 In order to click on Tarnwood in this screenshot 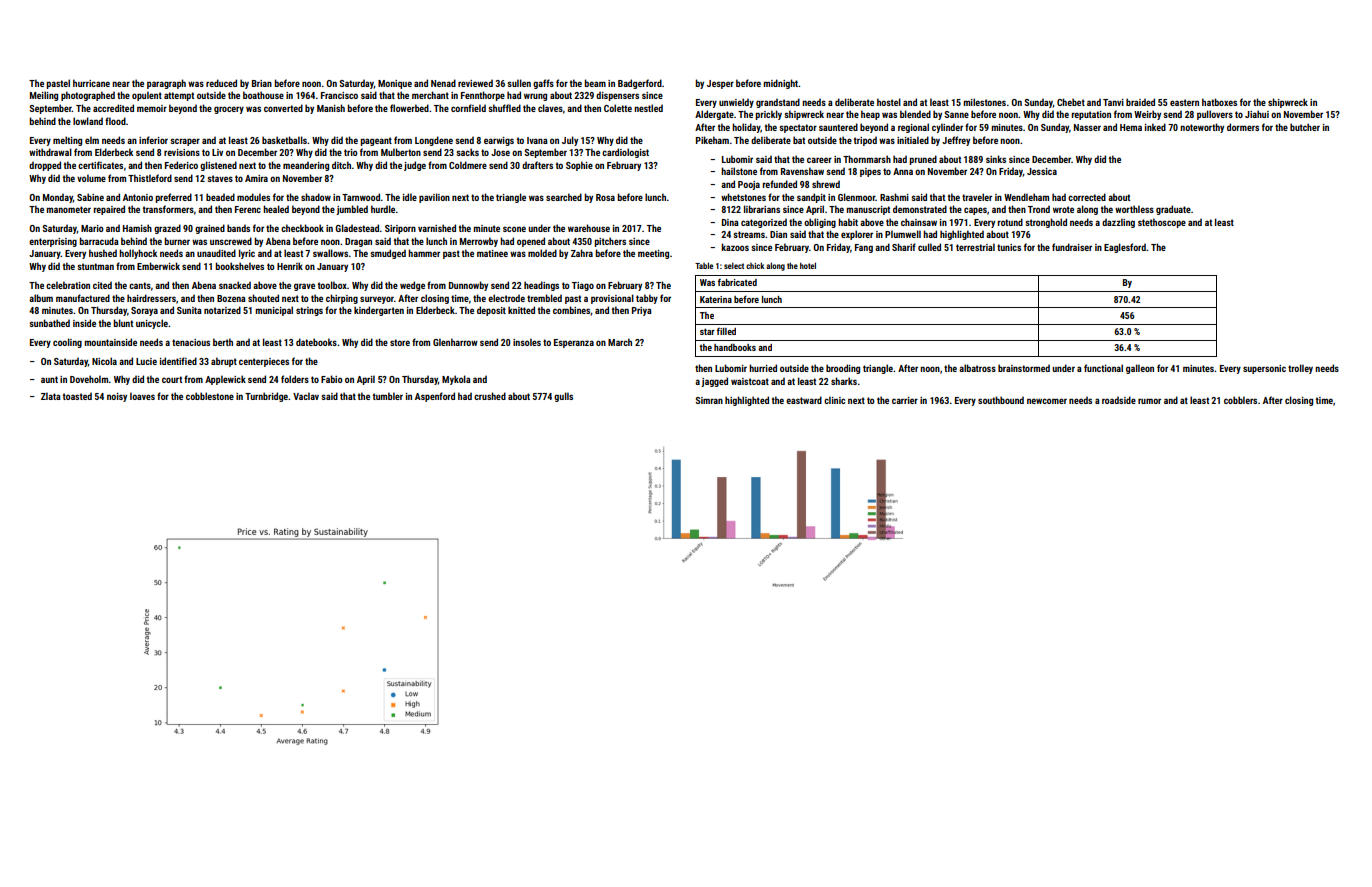, I will do `click(361, 197)`.
